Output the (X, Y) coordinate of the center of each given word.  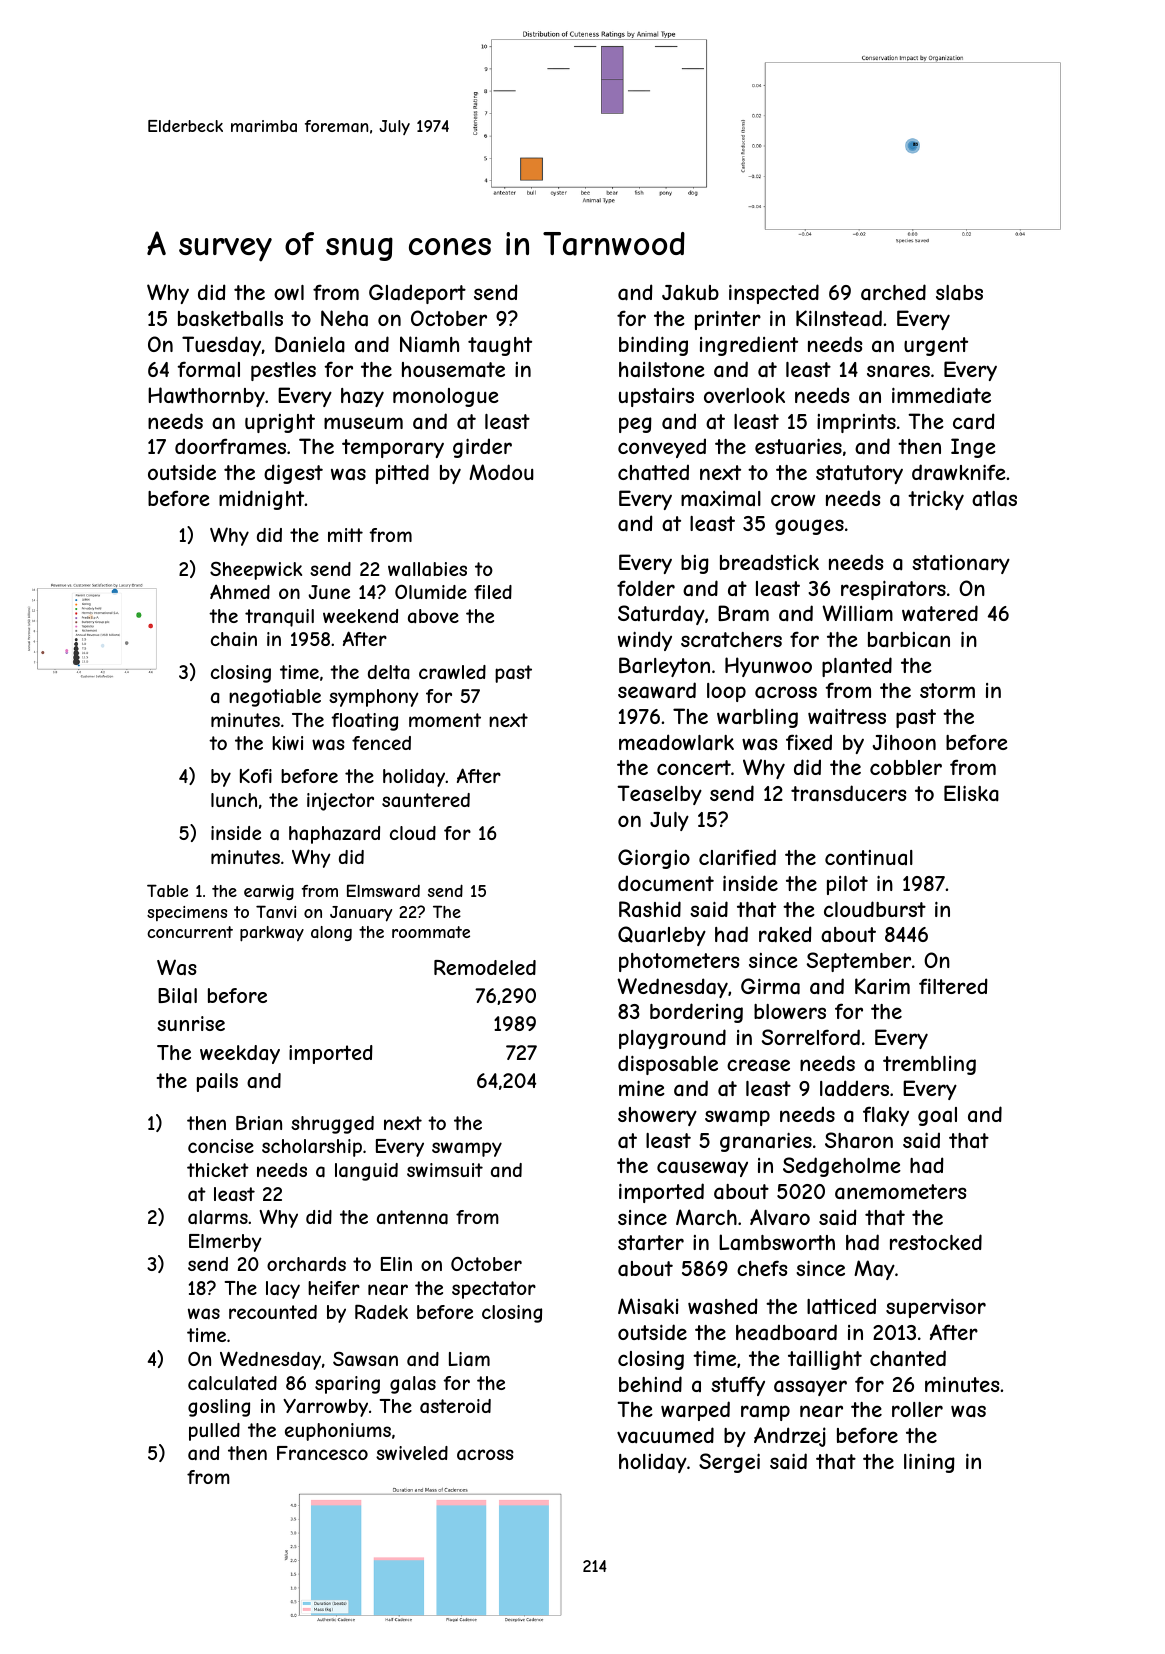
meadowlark (676, 742)
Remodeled (485, 967)
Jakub (690, 293)
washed (723, 1306)
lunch (234, 800)
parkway (272, 934)
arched (893, 292)
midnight (261, 500)
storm (947, 690)
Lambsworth (777, 1242)
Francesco (322, 1453)
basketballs (230, 319)
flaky (886, 1116)
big (695, 564)
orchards (306, 1264)
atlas (994, 499)
